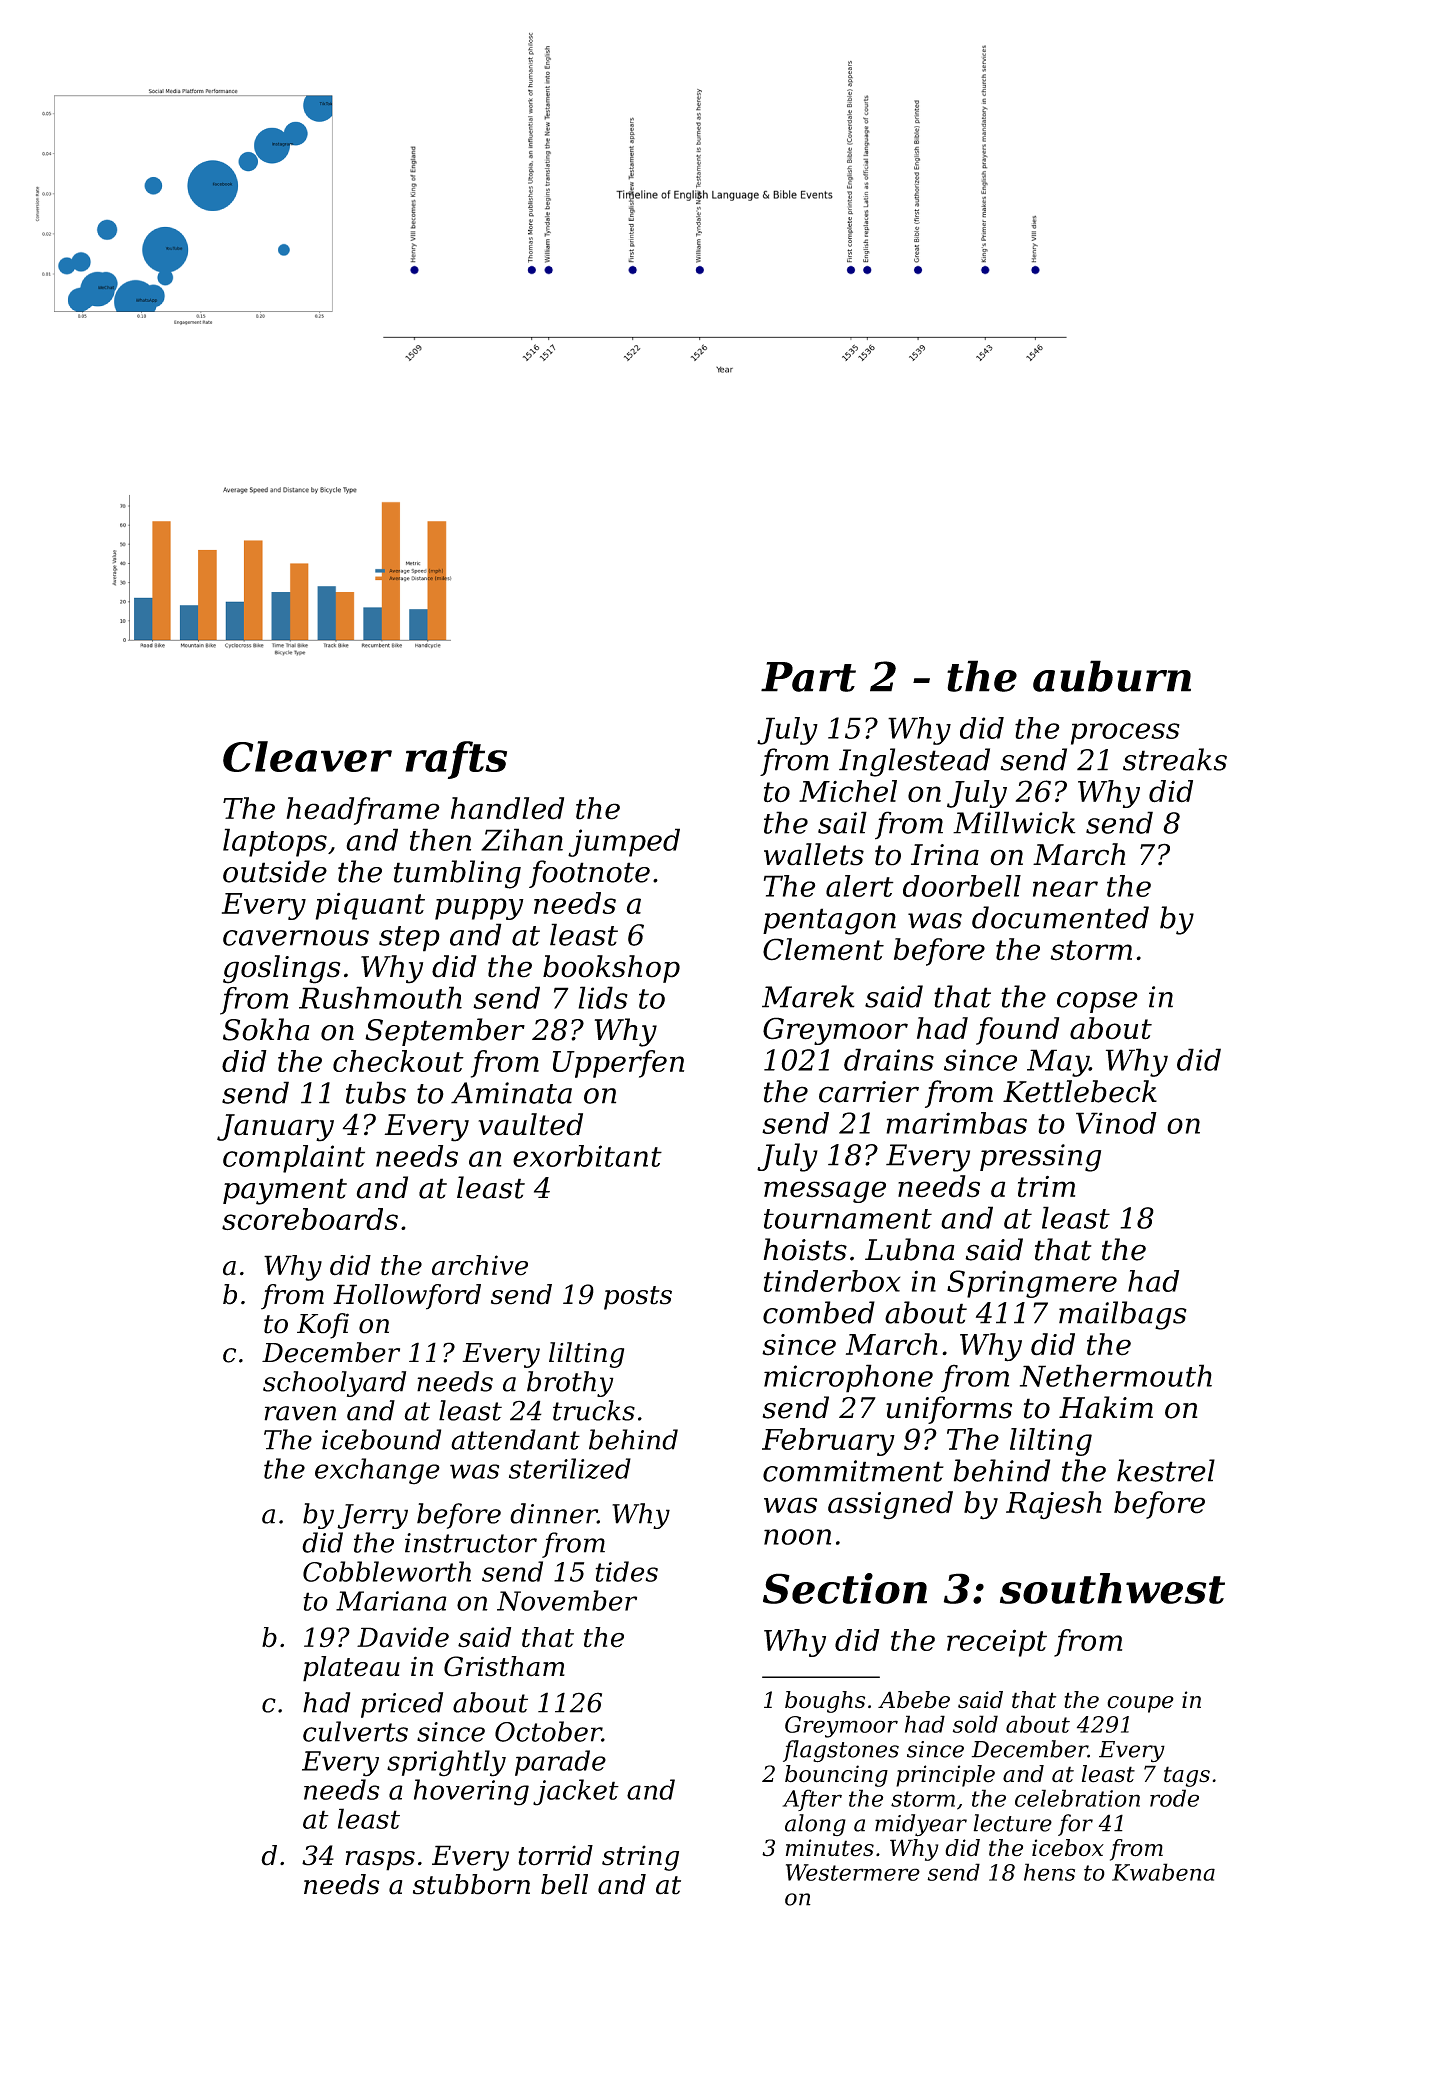 This screenshot has height=2100, width=1450. I want to click on Michel, so click(848, 791).
